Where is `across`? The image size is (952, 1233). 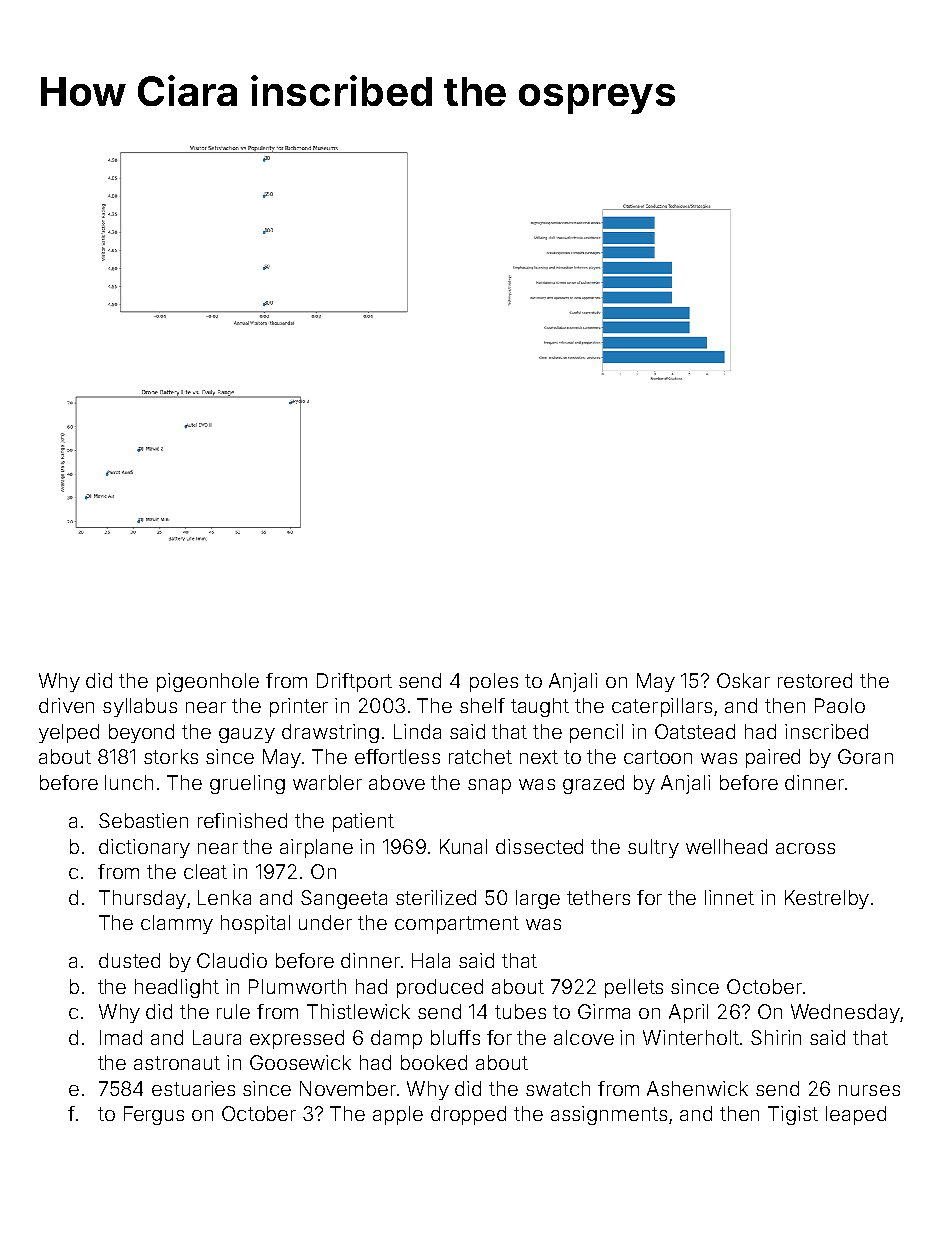
across is located at coordinates (805, 848).
